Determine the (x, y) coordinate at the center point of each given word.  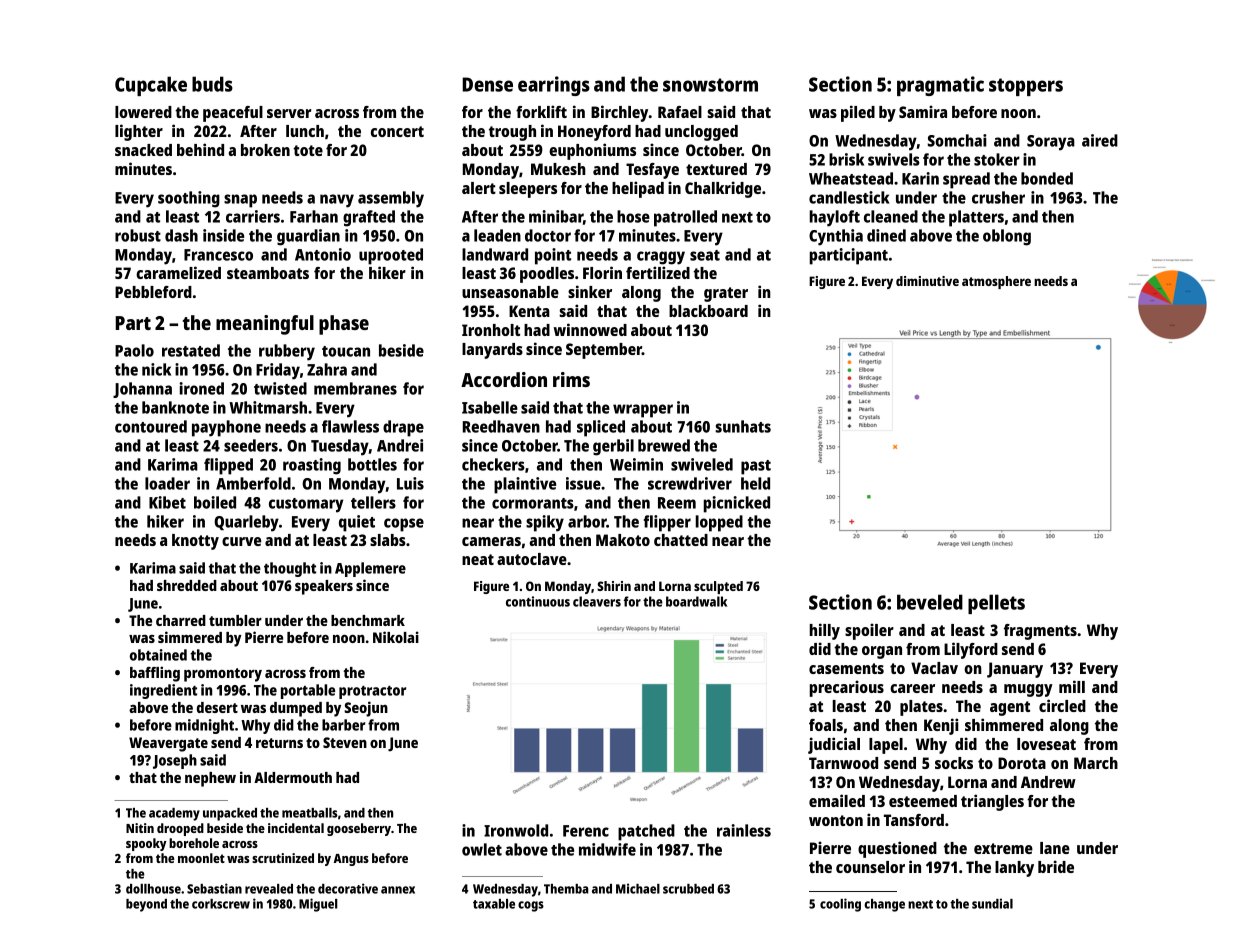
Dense (487, 84)
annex (398, 890)
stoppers (1026, 87)
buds (212, 84)
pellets (996, 604)
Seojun (366, 709)
